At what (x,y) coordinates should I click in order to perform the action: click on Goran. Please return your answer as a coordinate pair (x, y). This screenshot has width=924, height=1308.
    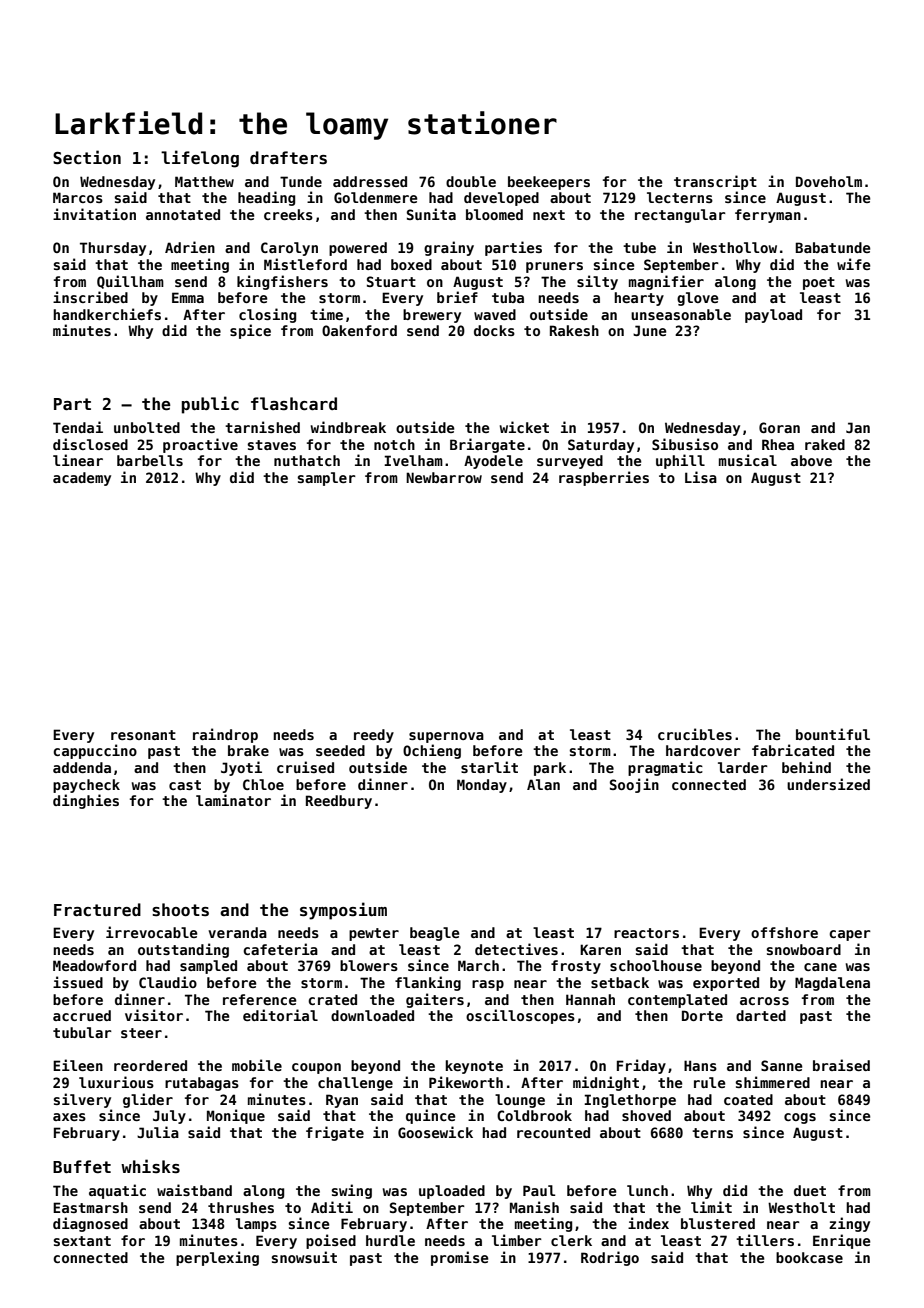
    Looking at the image, I should click on (779, 427).
